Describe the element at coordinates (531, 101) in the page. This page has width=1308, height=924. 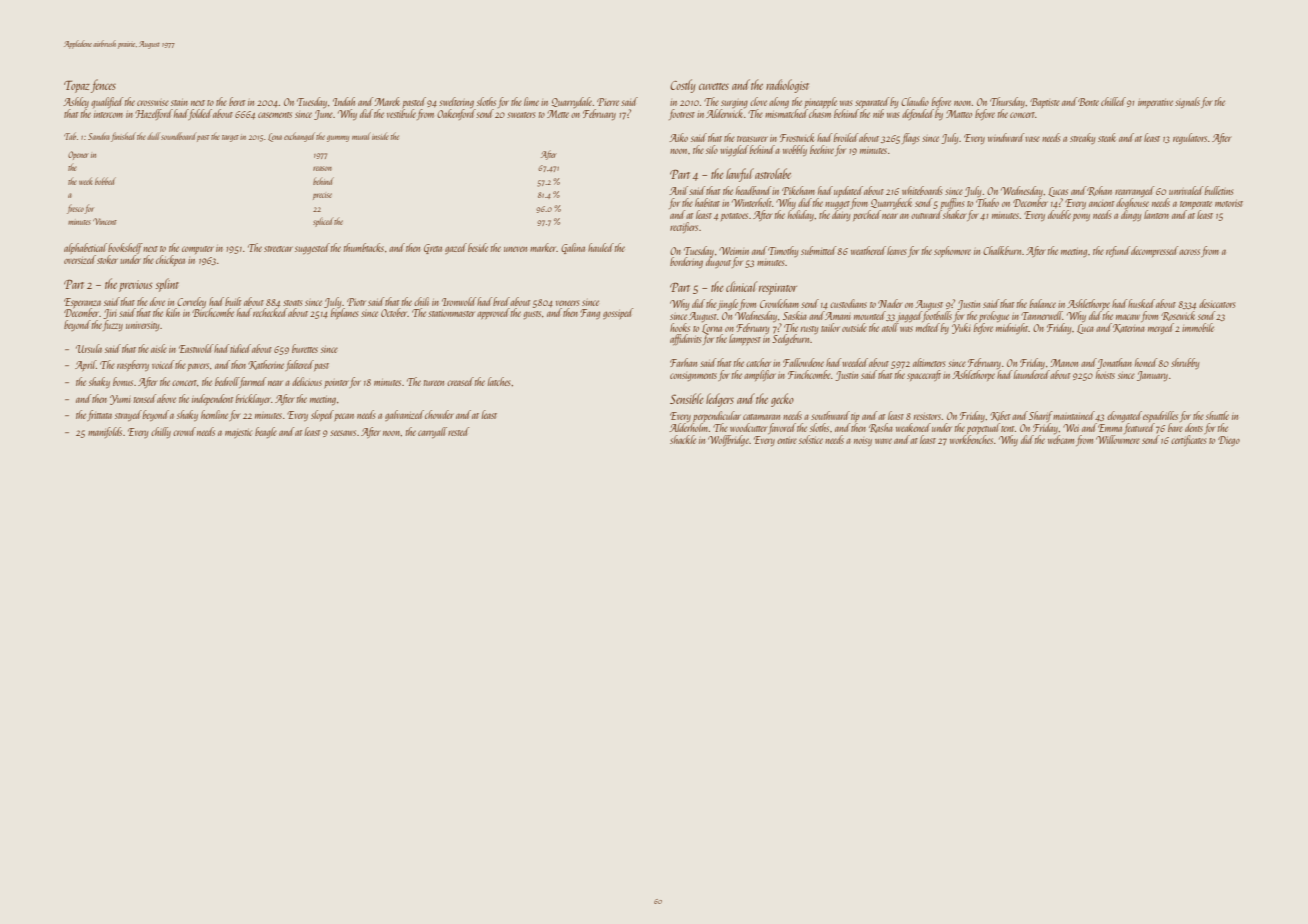
I see `lime` at that location.
